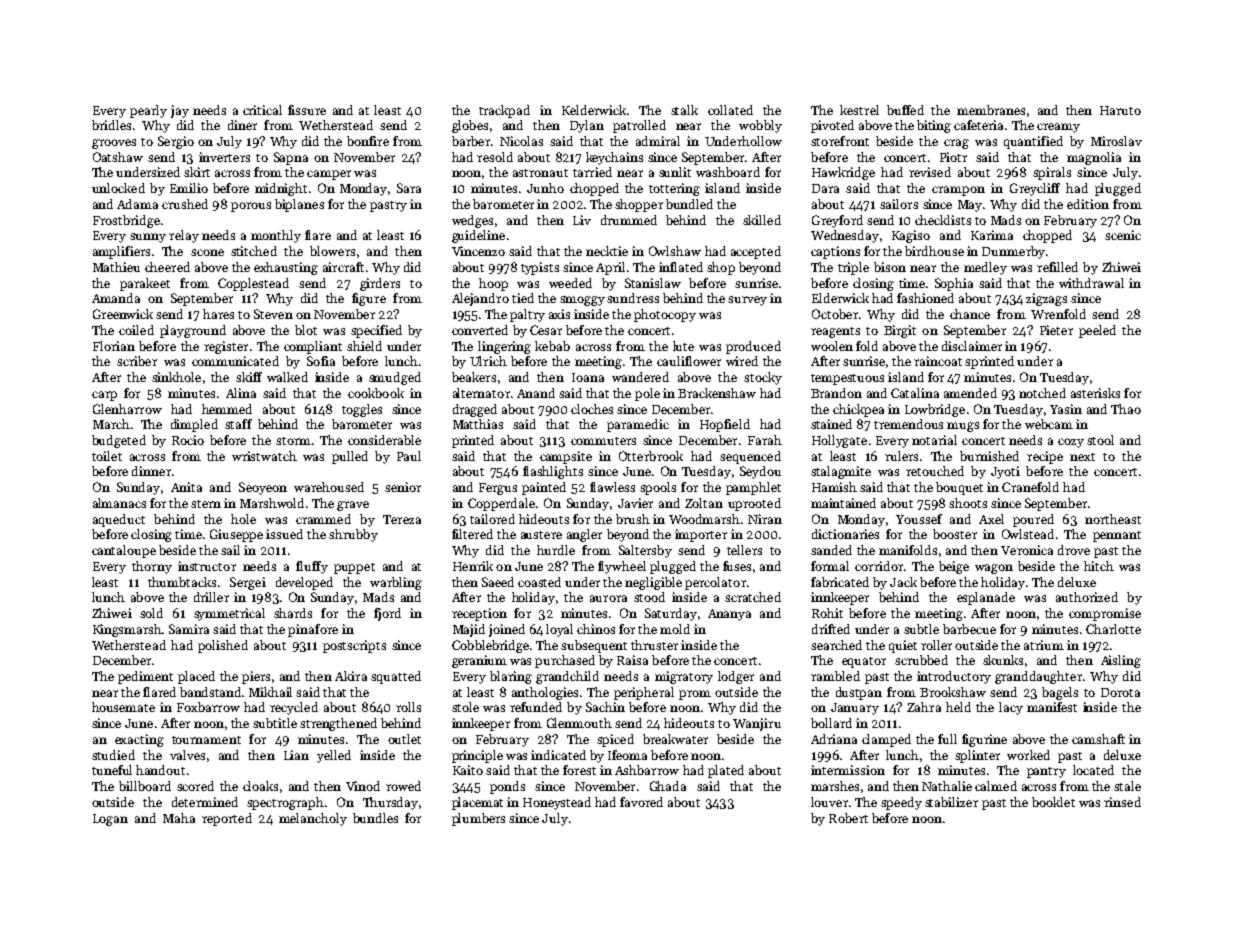 This screenshot has width=1233, height=952. What do you see at coordinates (622, 567) in the screenshot?
I see `flywheel` at bounding box center [622, 567].
